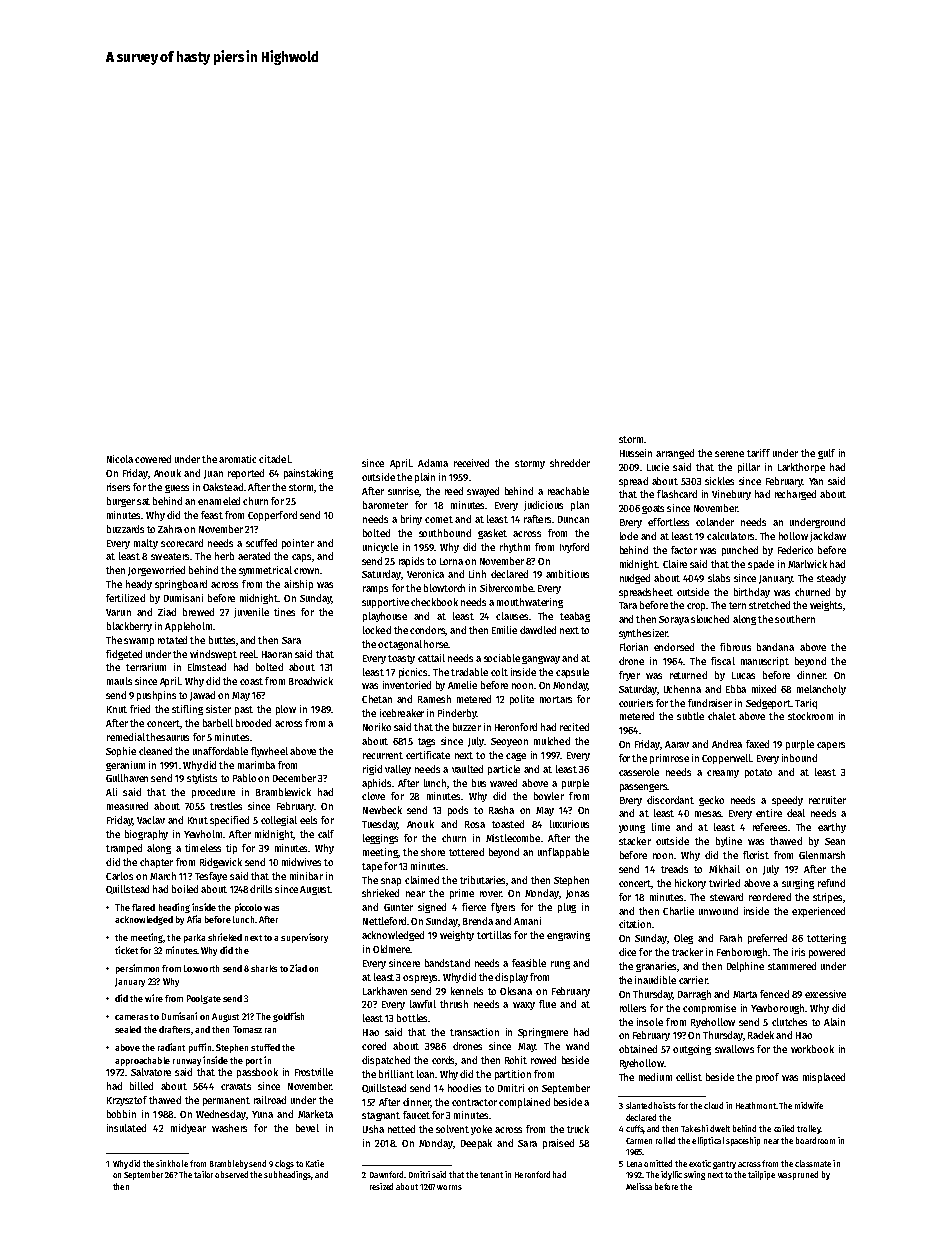  Describe the element at coordinates (153, 459) in the screenshot. I see `cowered` at that location.
